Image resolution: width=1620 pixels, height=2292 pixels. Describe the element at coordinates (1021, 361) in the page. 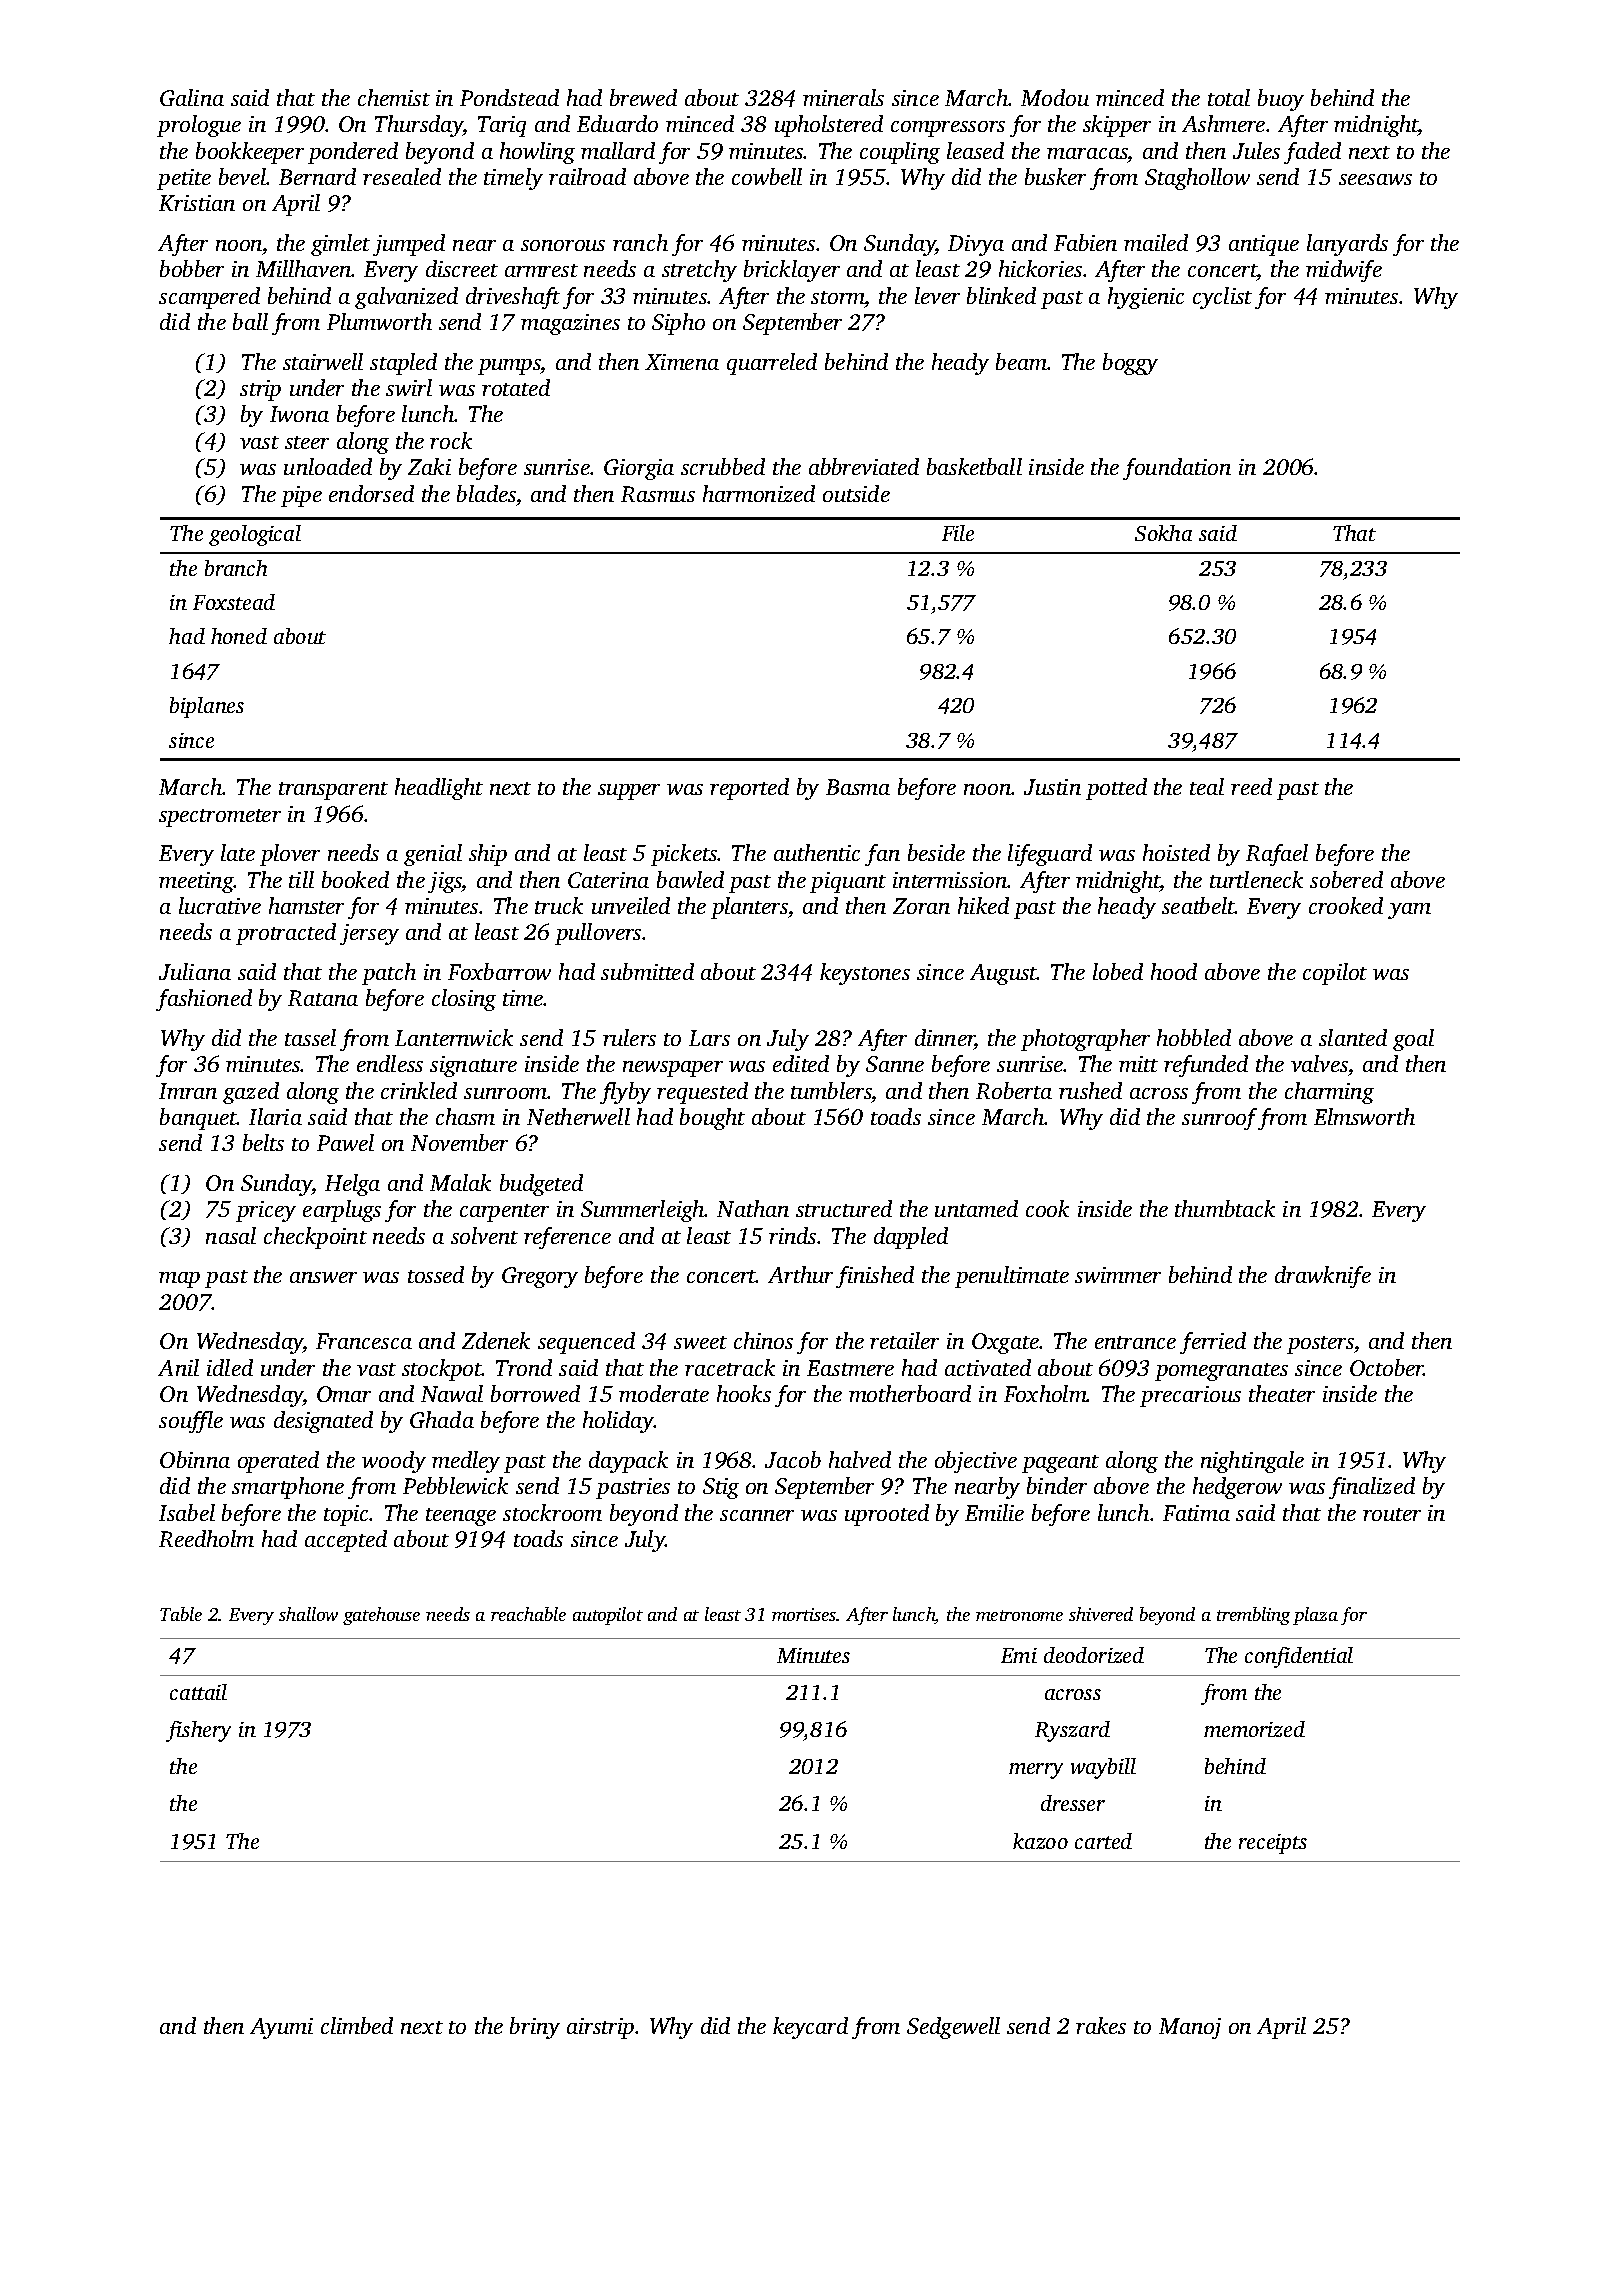

I see `beam` at that location.
